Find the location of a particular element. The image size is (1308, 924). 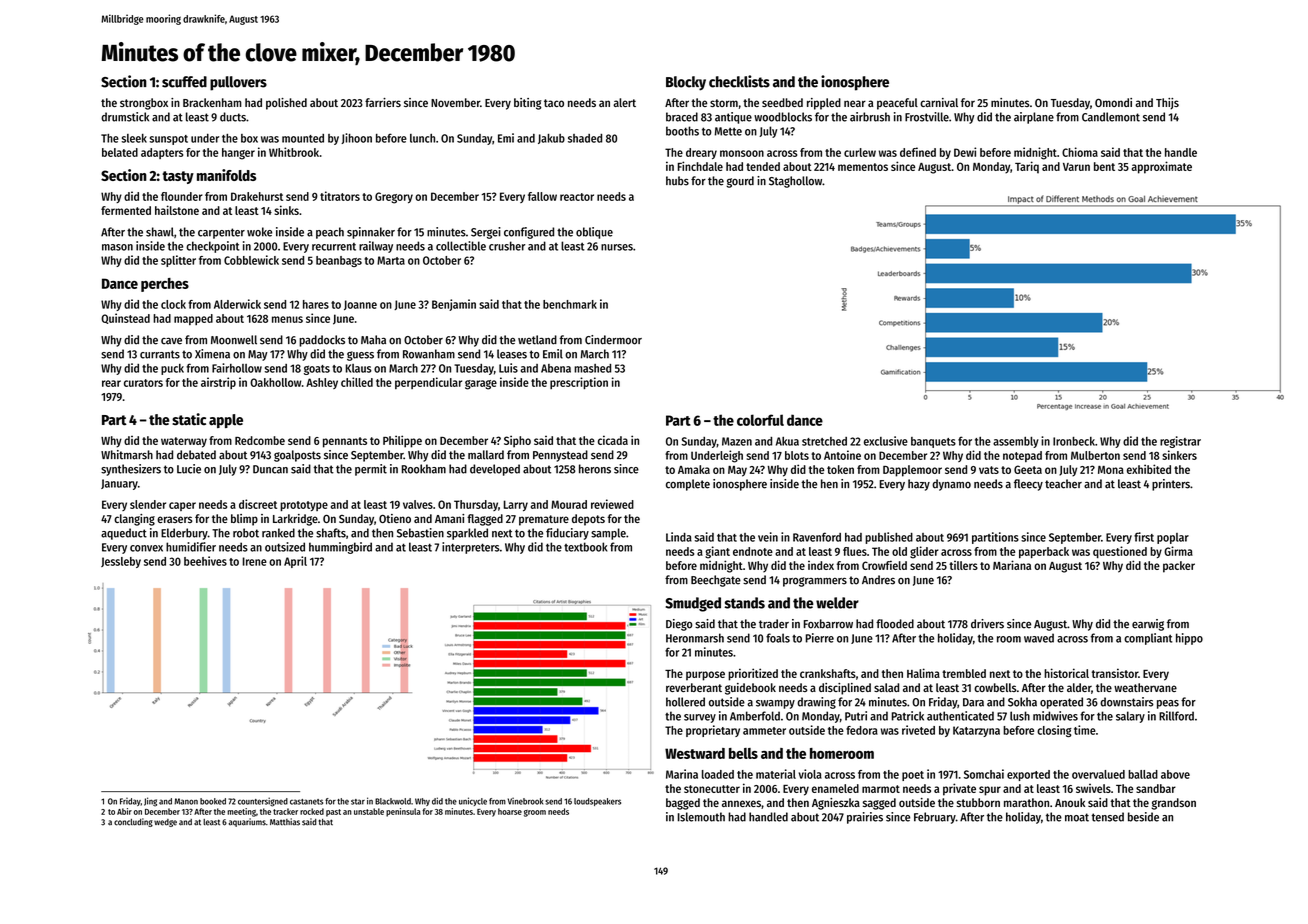

Tariq is located at coordinates (1027, 167).
